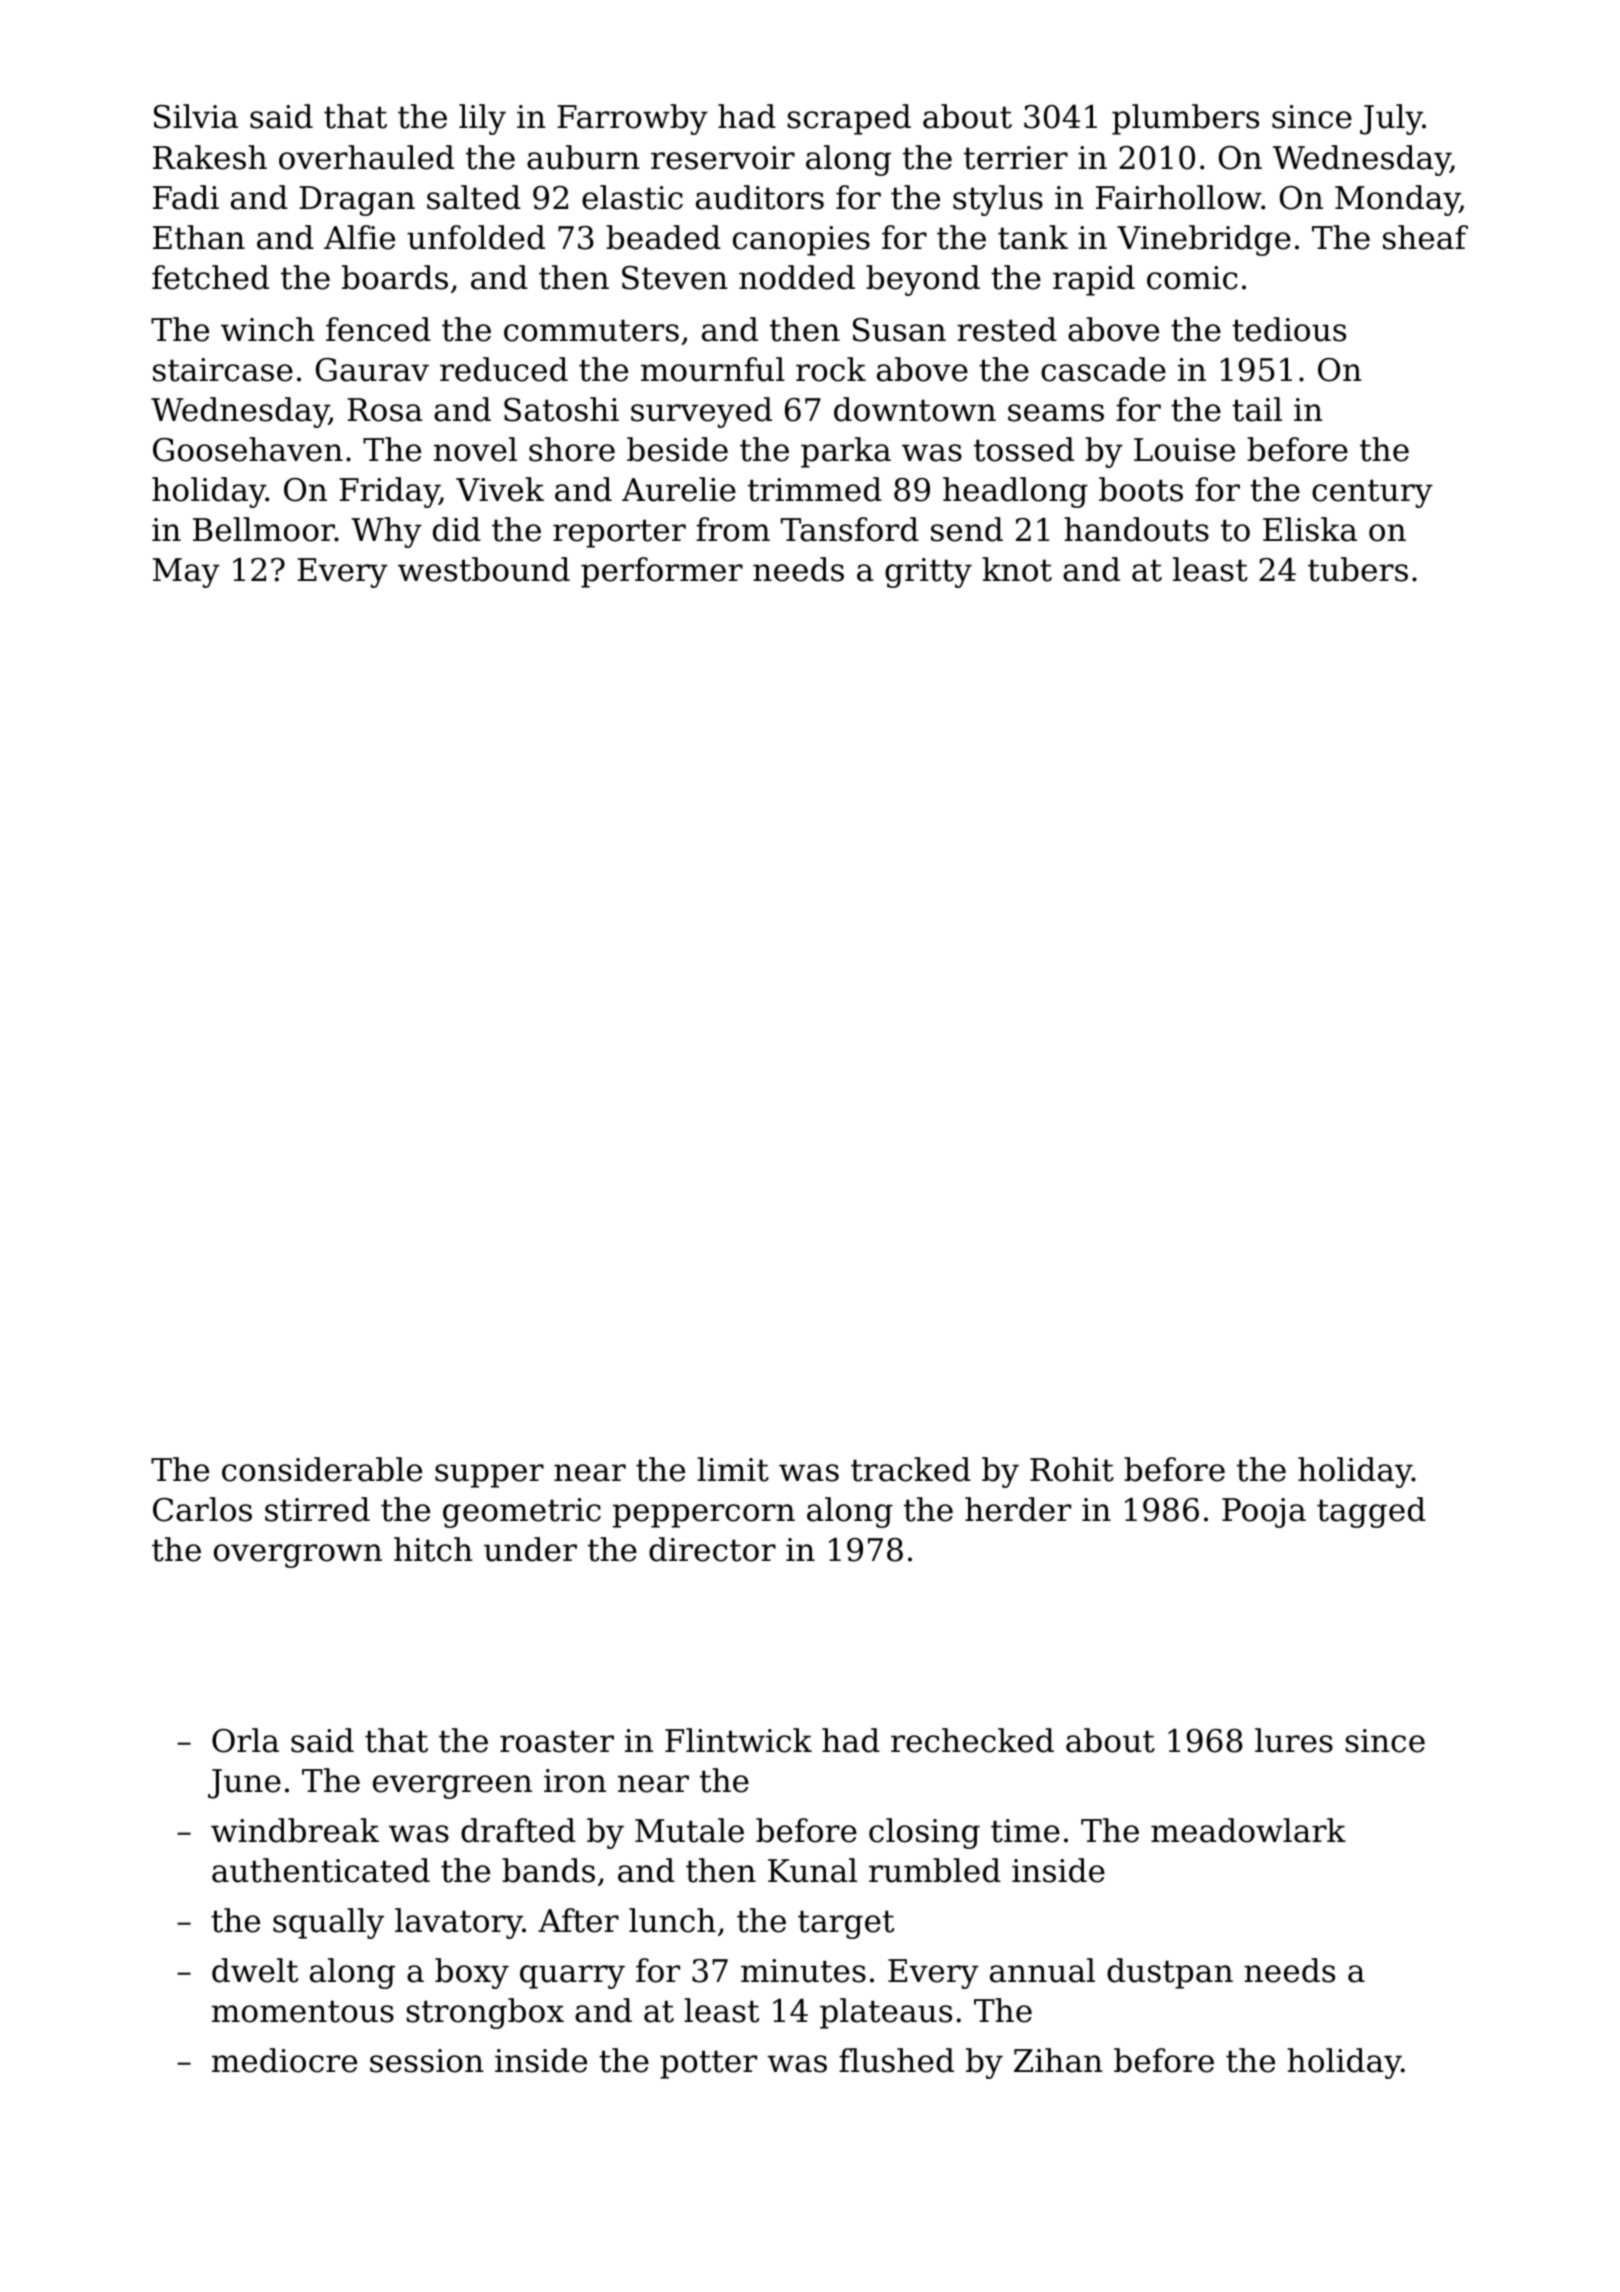 This screenshot has width=1620, height=2292. What do you see at coordinates (284, 2060) in the screenshot?
I see `mediocre` at bounding box center [284, 2060].
